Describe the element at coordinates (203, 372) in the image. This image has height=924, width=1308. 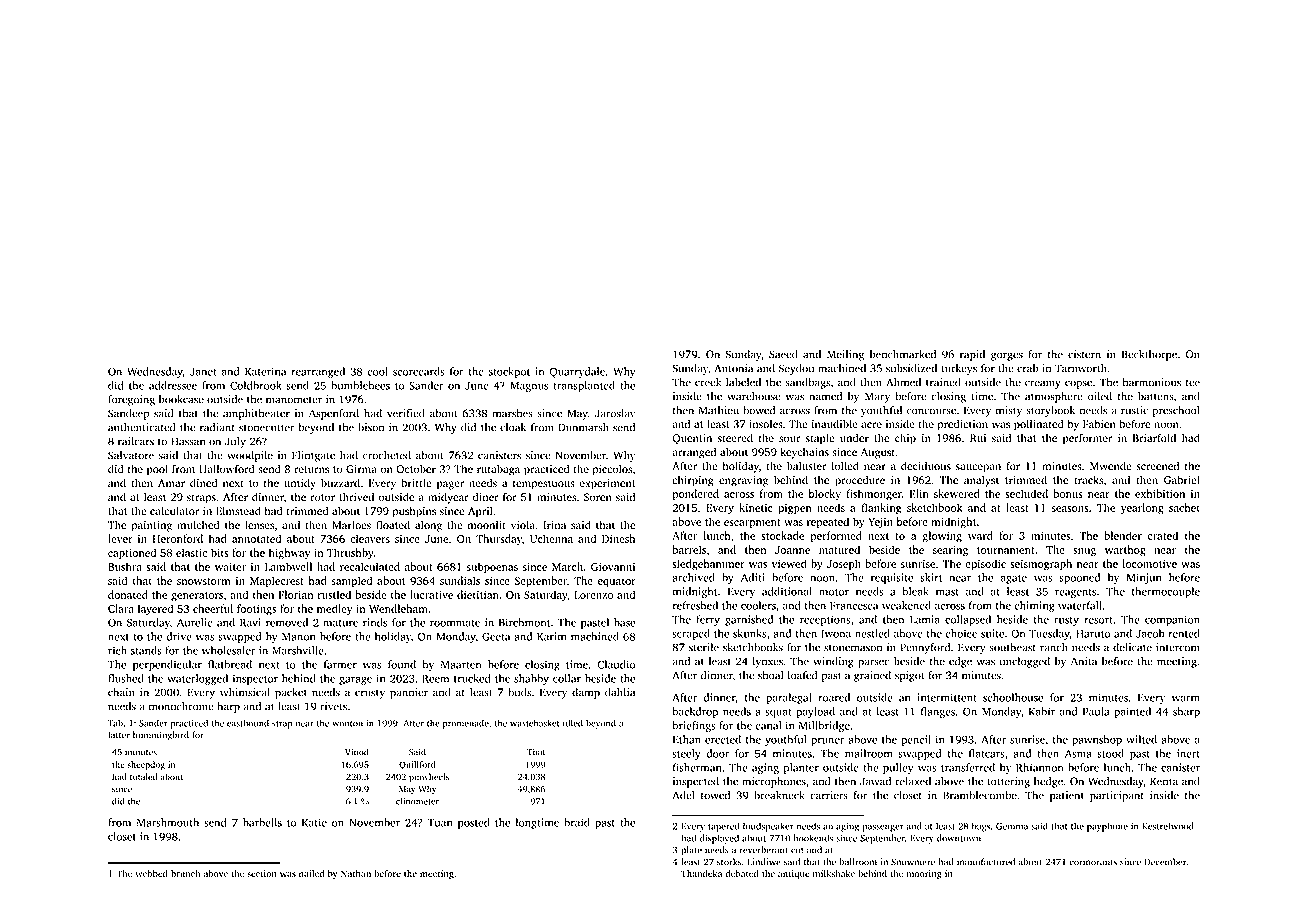
I see `Janet` at that location.
